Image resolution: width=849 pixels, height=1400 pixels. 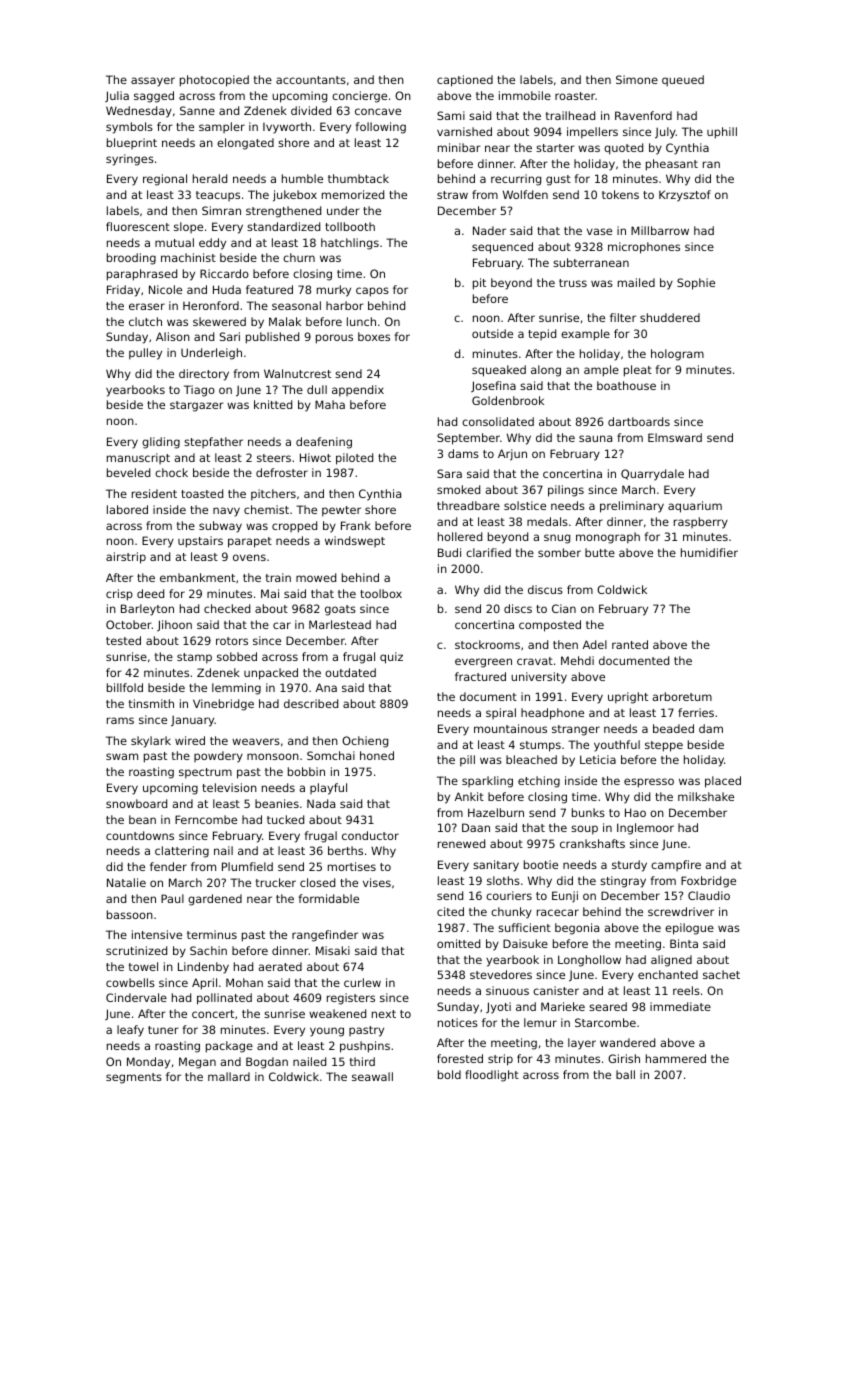 I want to click on labored, so click(x=127, y=509).
